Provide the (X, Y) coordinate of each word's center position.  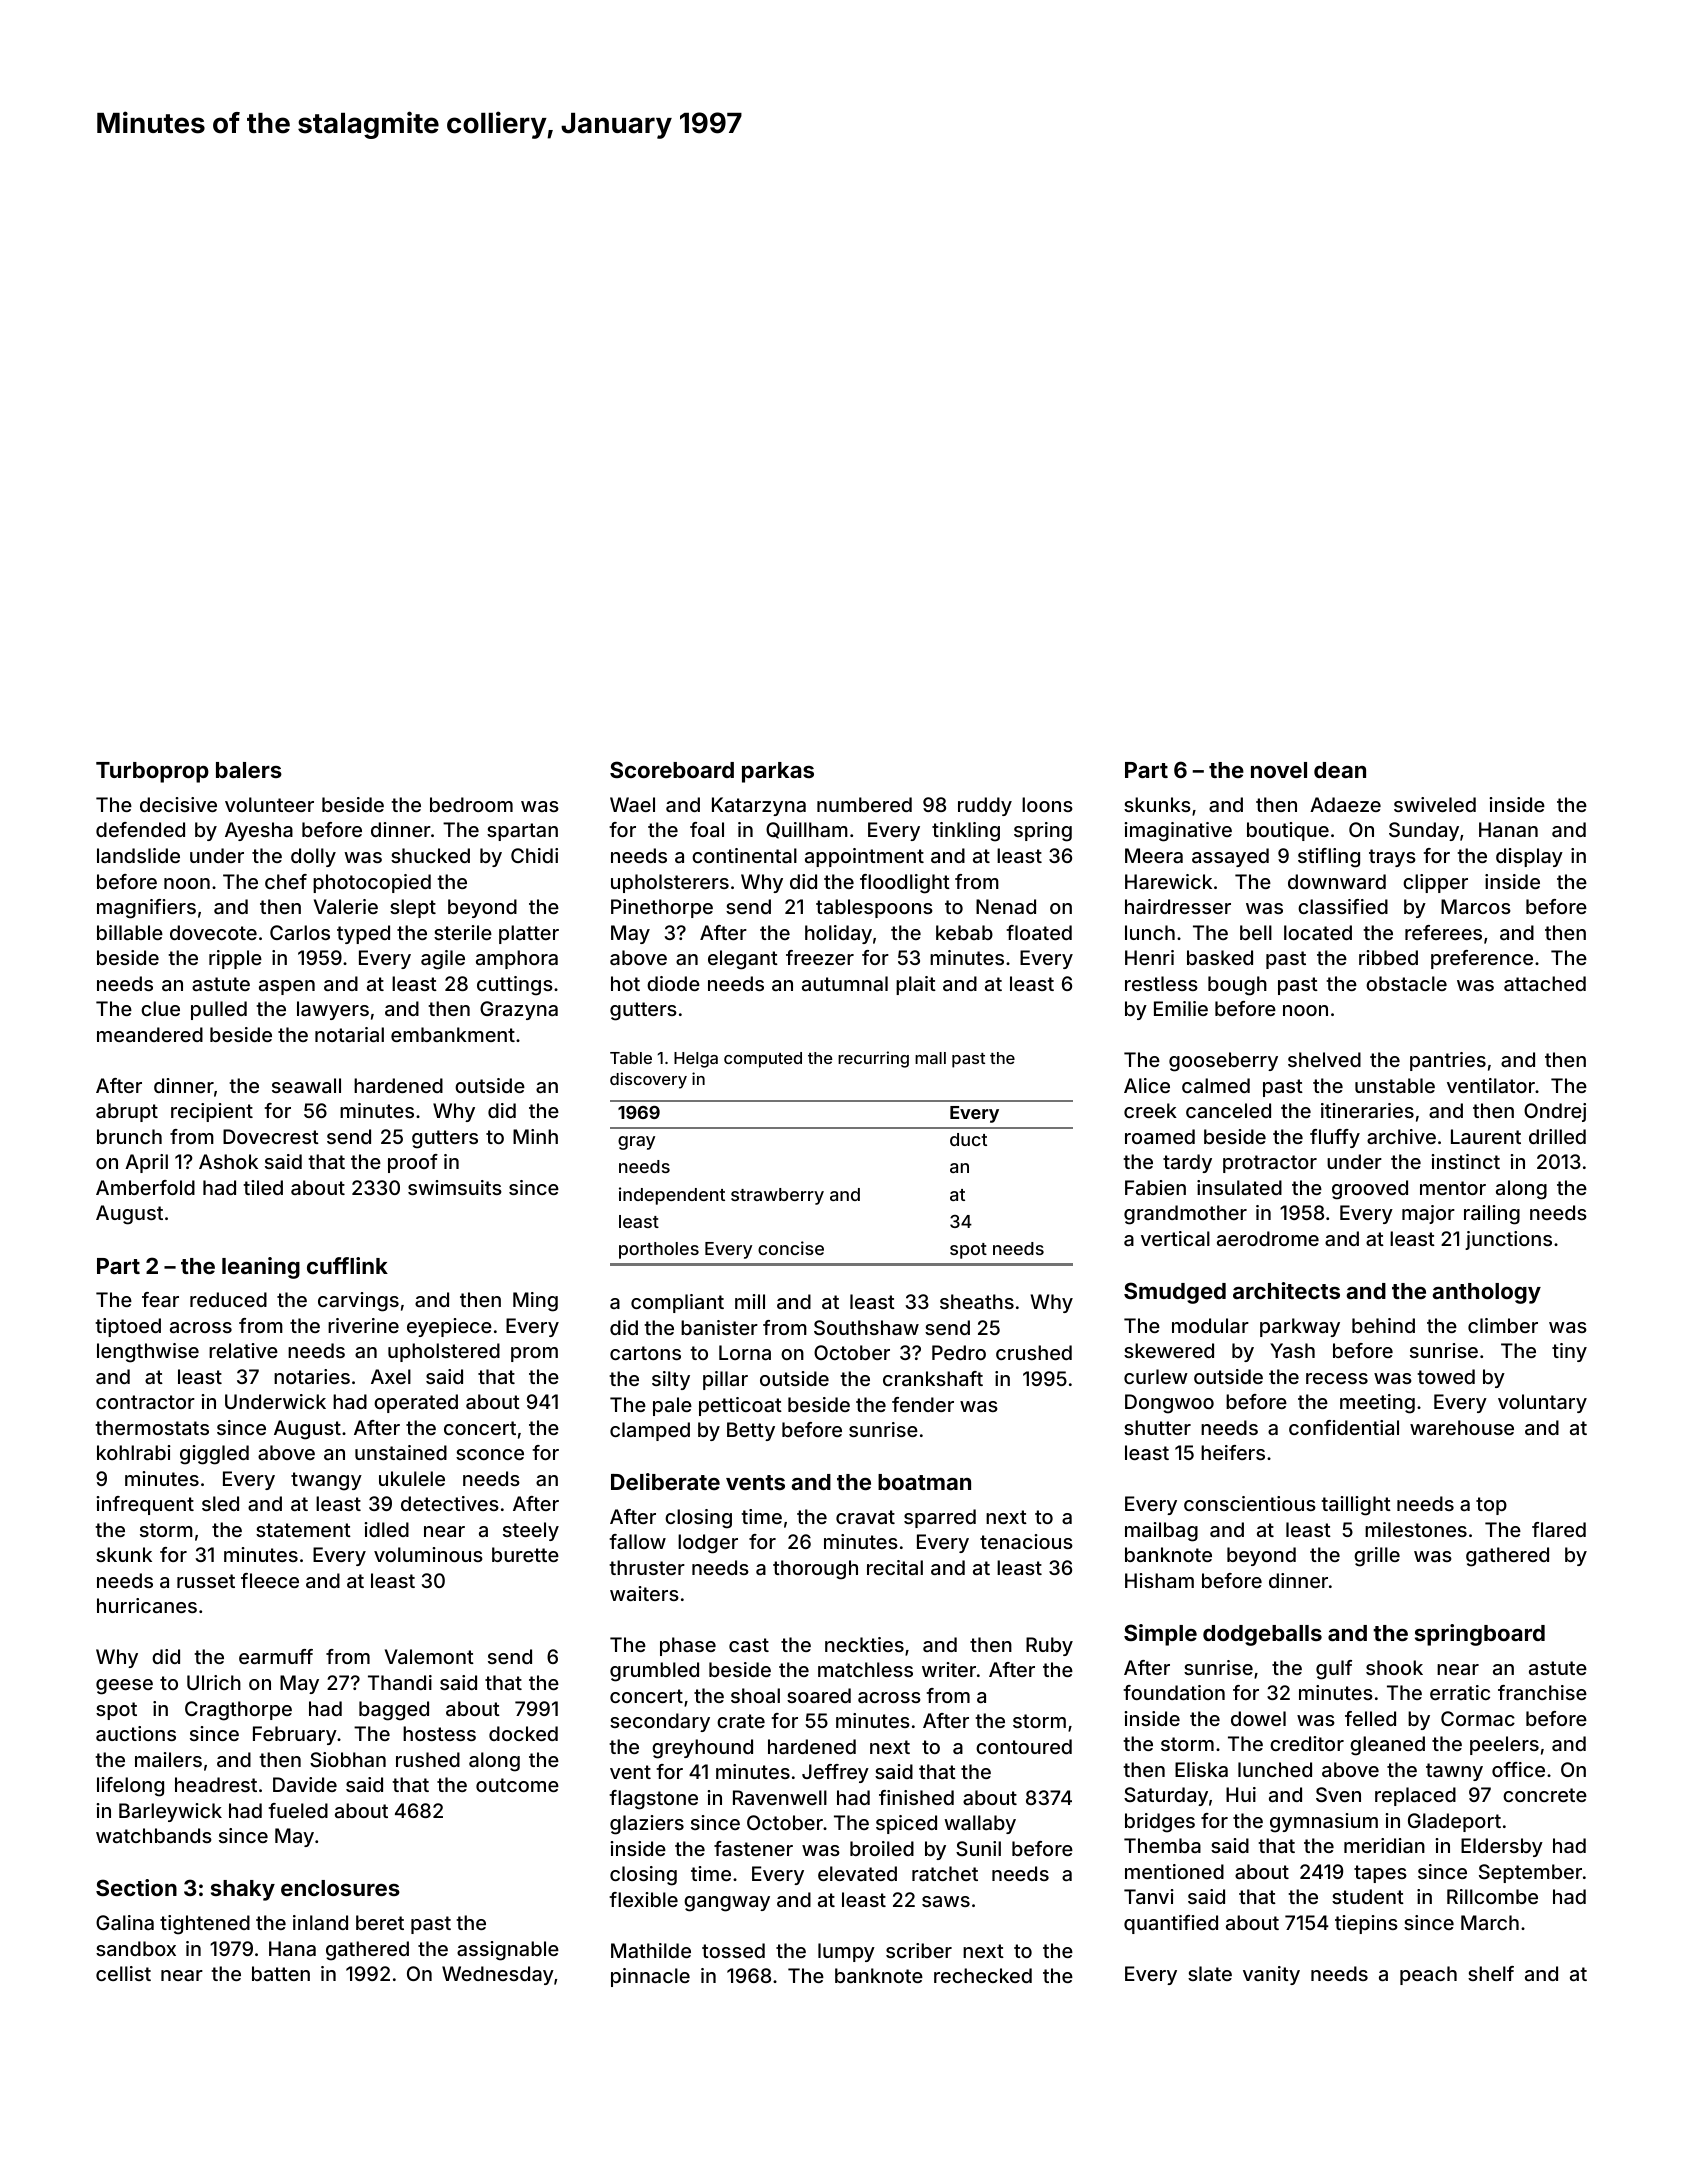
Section (136, 1887)
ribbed (1388, 957)
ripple (235, 959)
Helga (696, 1060)
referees (1443, 932)
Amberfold (145, 1187)
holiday (838, 934)
